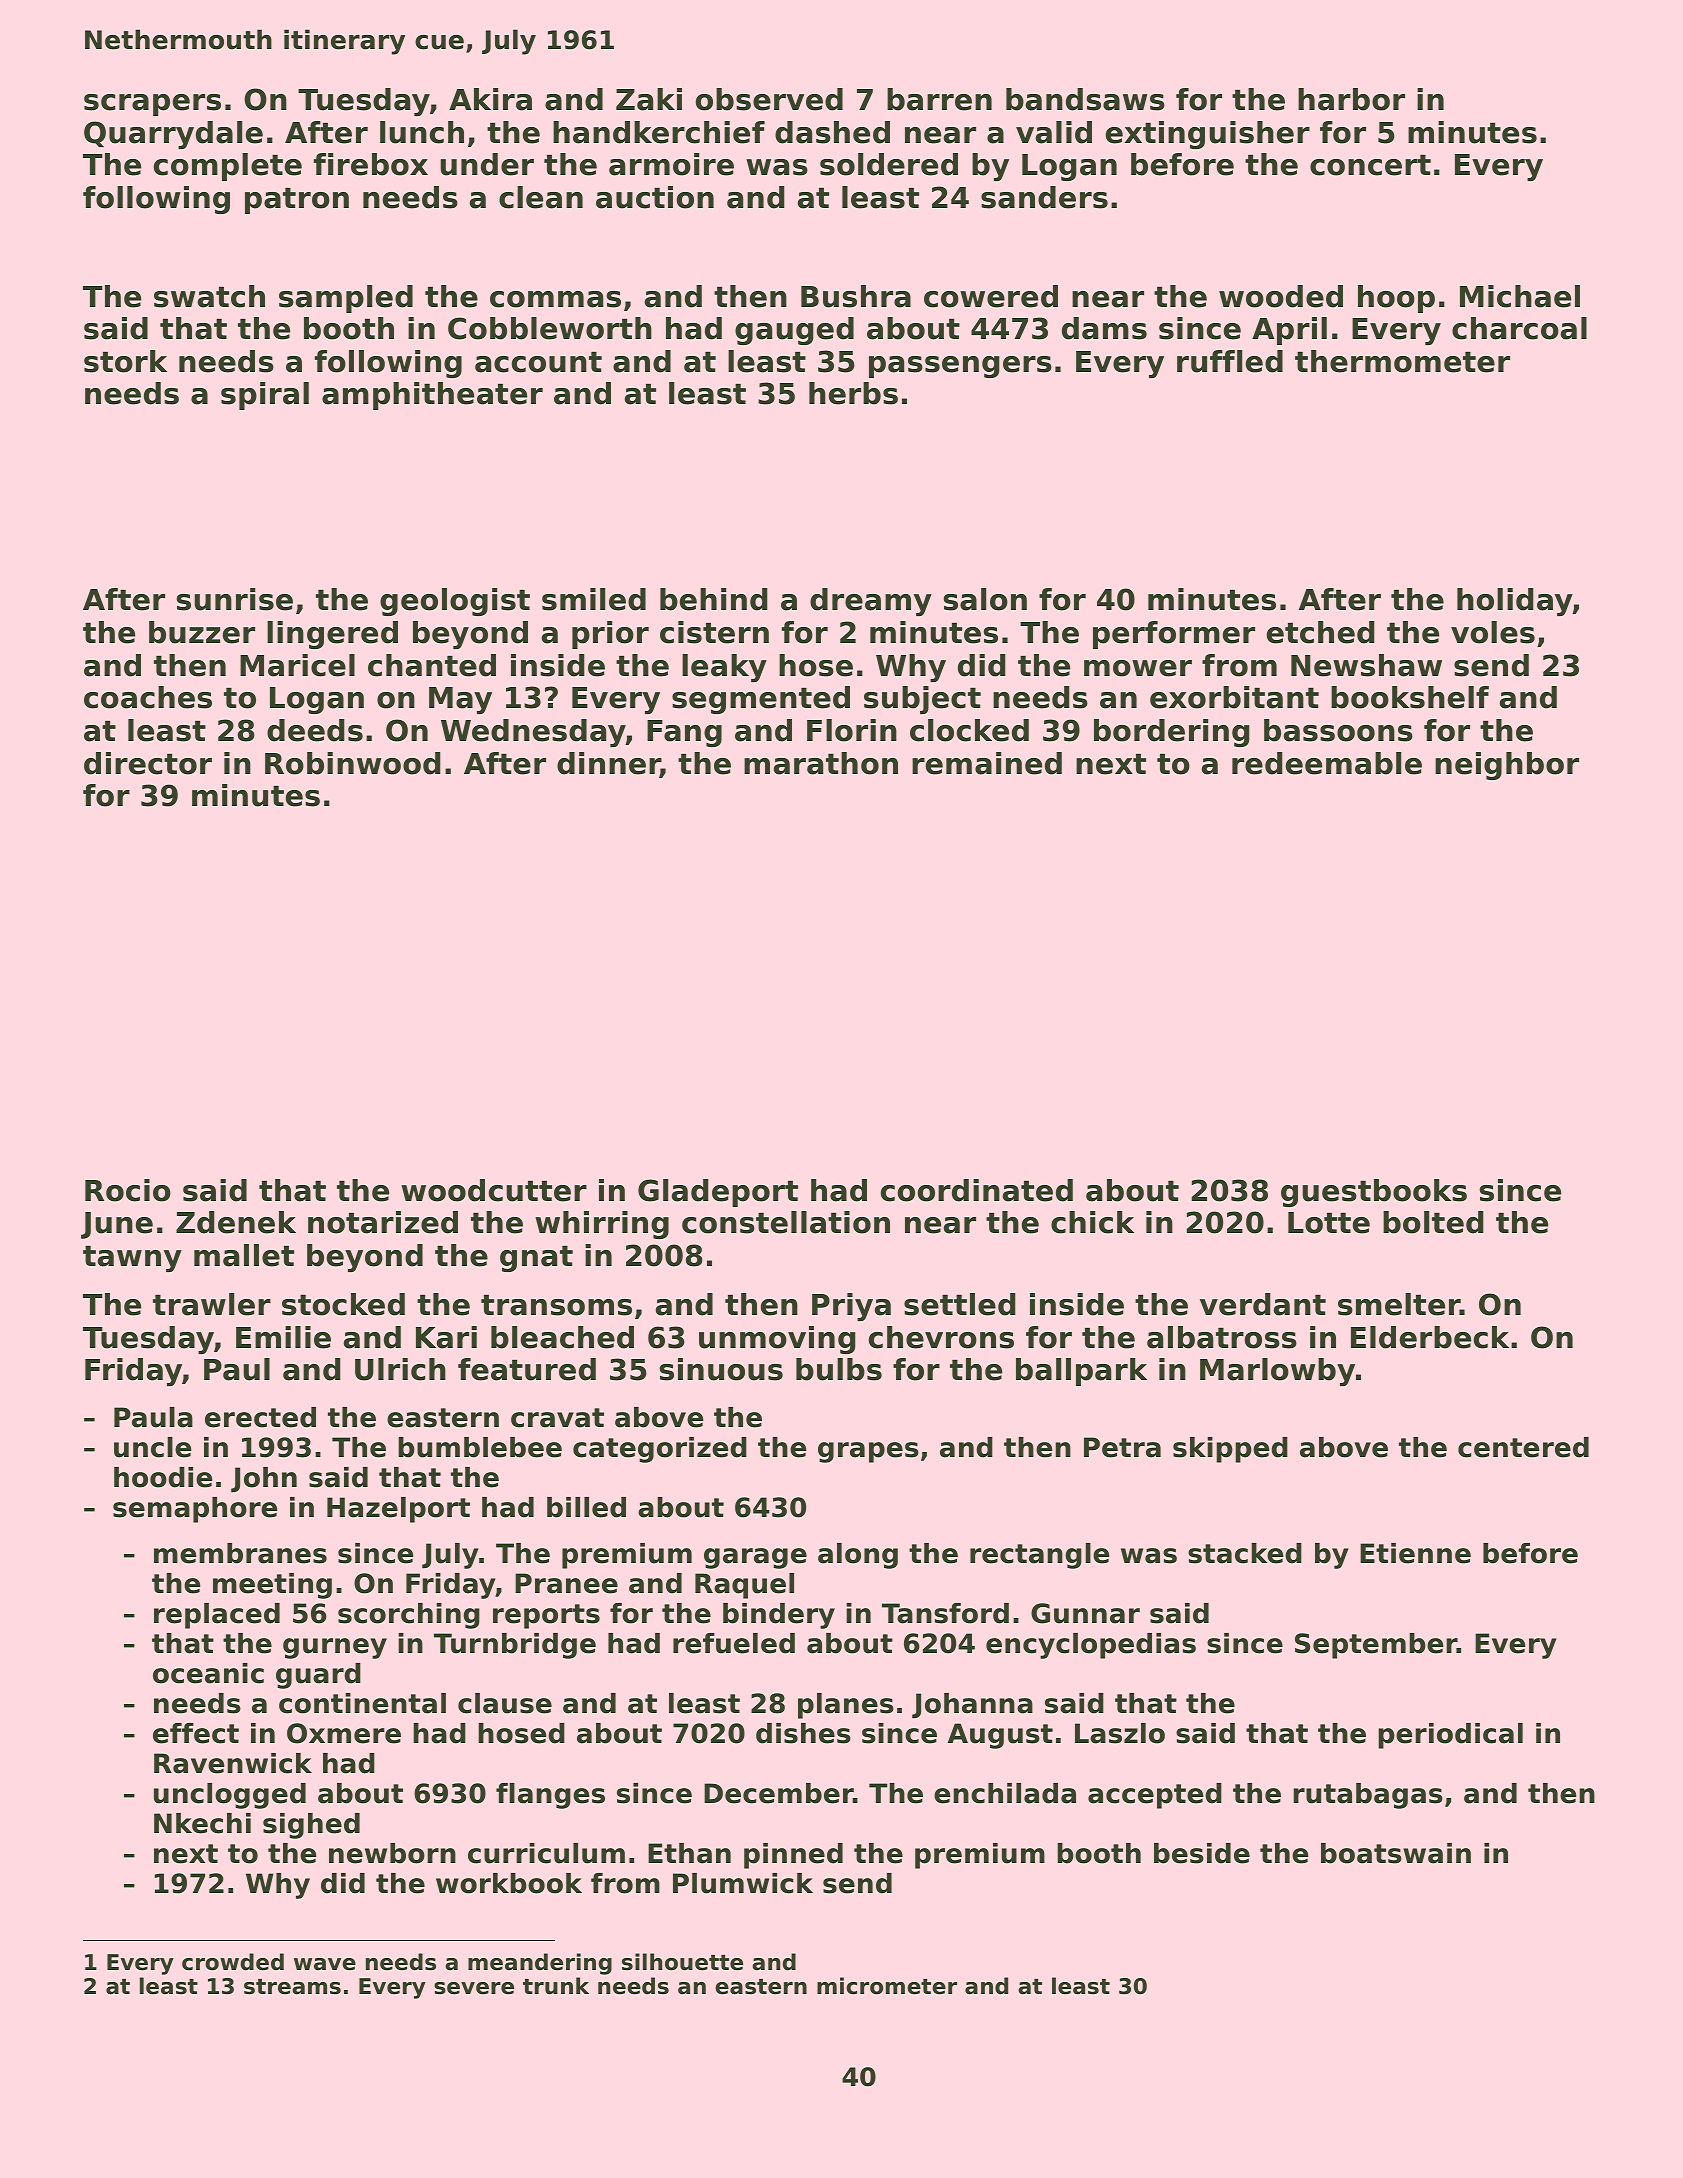  I want to click on Marlowby, so click(1277, 1372).
